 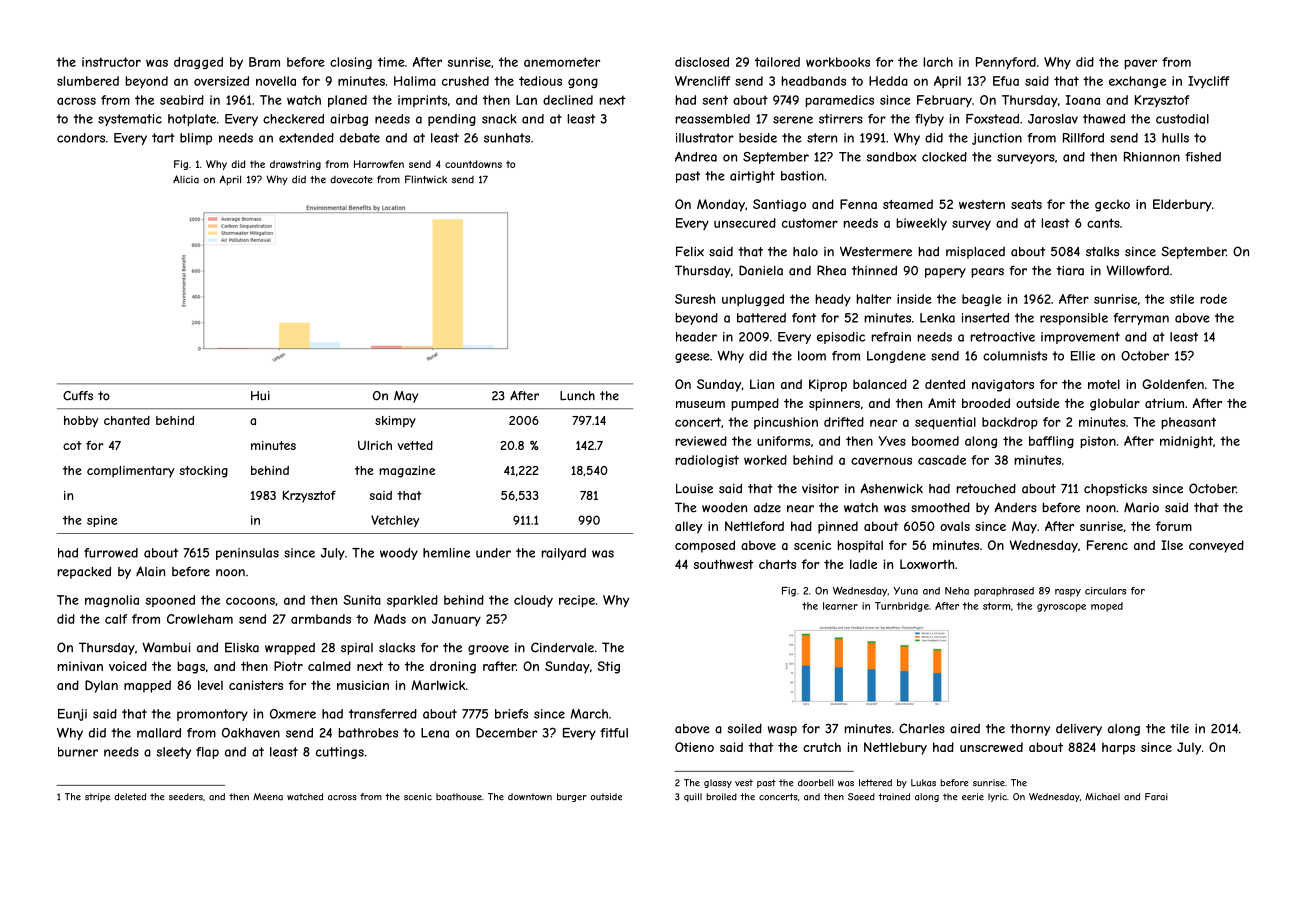 What do you see at coordinates (1141, 507) in the document?
I see `Mario` at bounding box center [1141, 507].
